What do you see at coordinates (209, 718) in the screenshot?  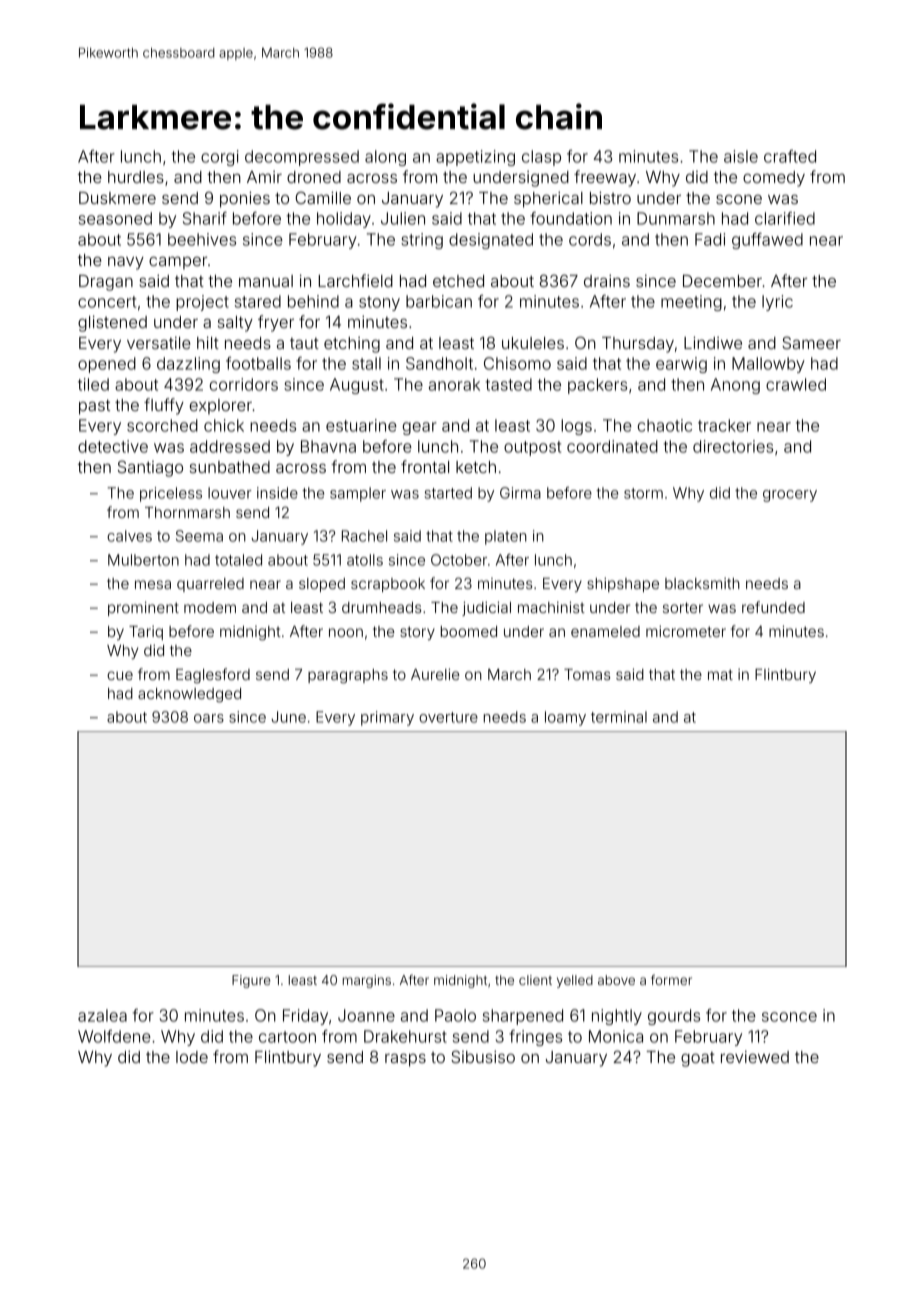 I see `oars` at bounding box center [209, 718].
